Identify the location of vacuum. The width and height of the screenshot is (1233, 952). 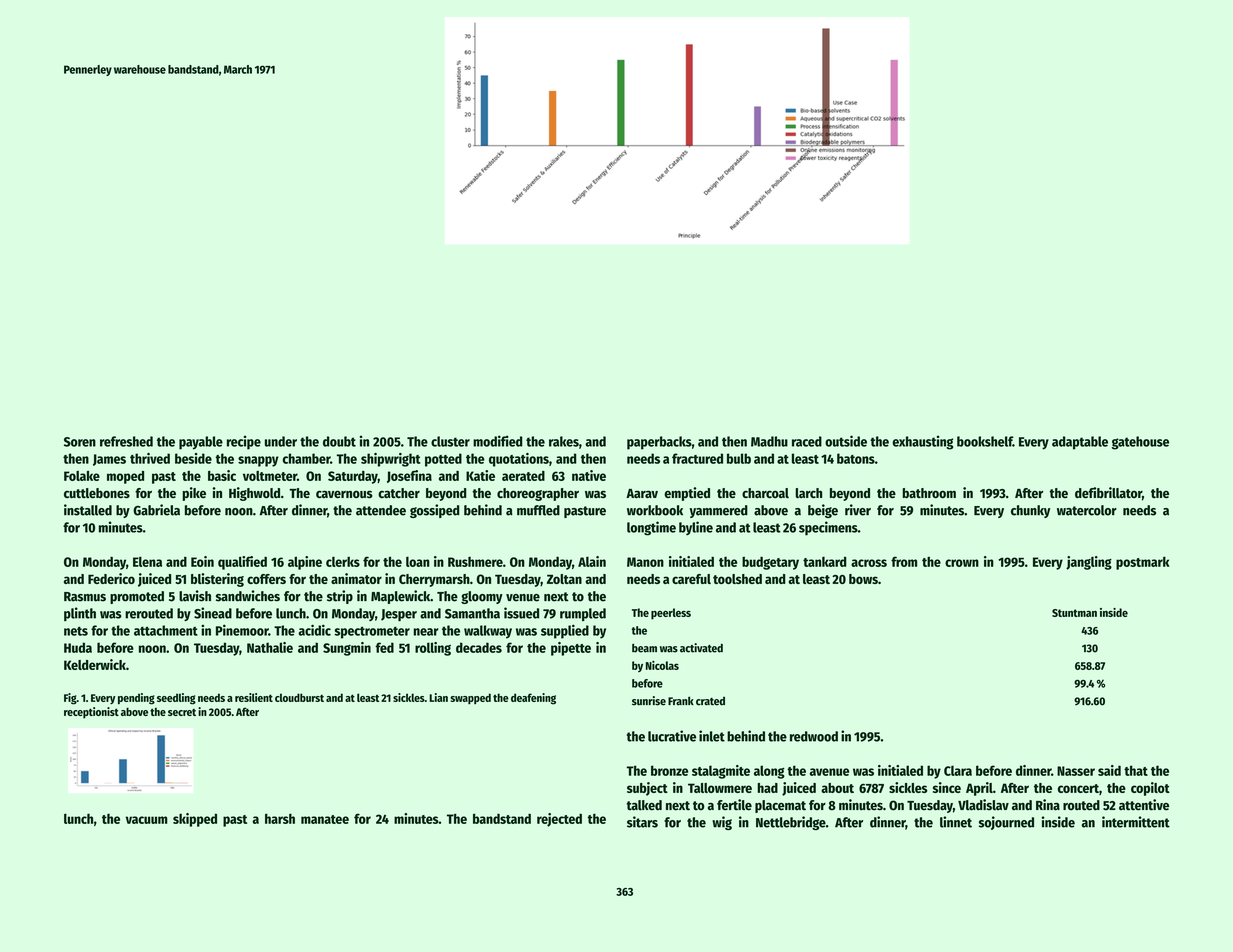
(146, 820).
